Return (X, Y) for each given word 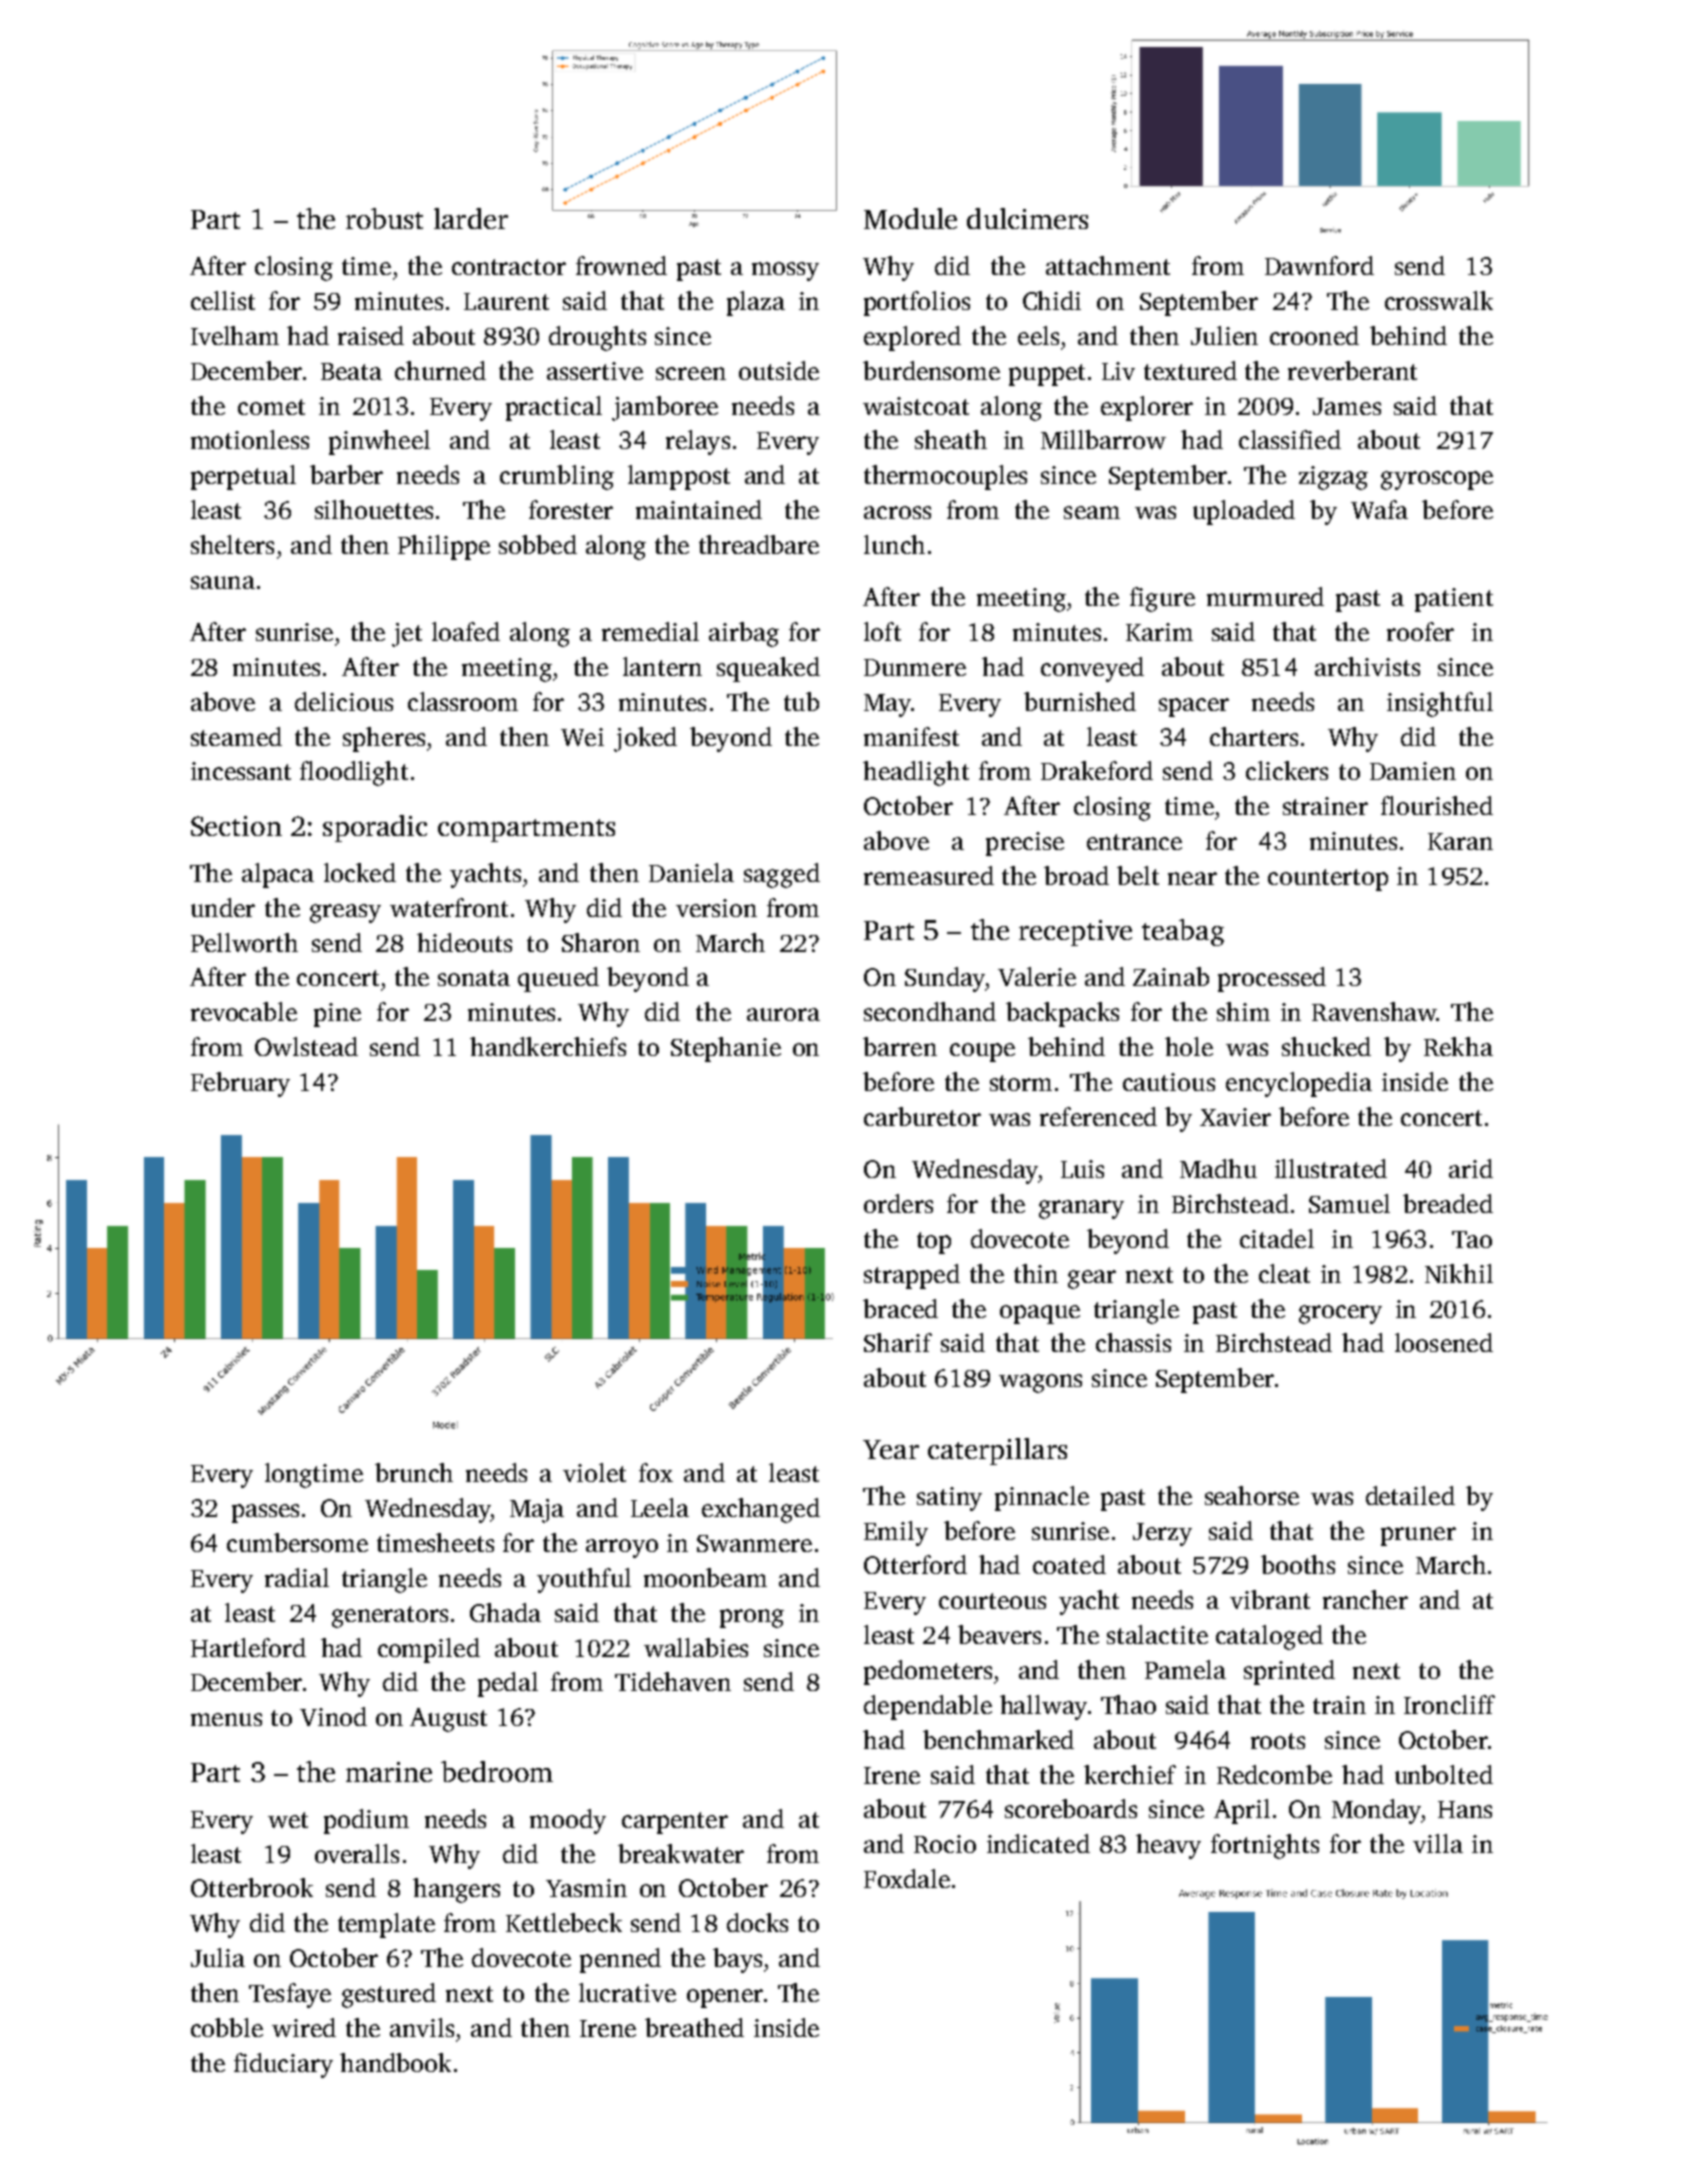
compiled (429, 1650)
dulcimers (1027, 218)
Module (910, 218)
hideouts (464, 942)
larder (471, 218)
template (386, 1925)
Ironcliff (1449, 1704)
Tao (1472, 1239)
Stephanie (726, 1049)
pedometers (928, 1672)
